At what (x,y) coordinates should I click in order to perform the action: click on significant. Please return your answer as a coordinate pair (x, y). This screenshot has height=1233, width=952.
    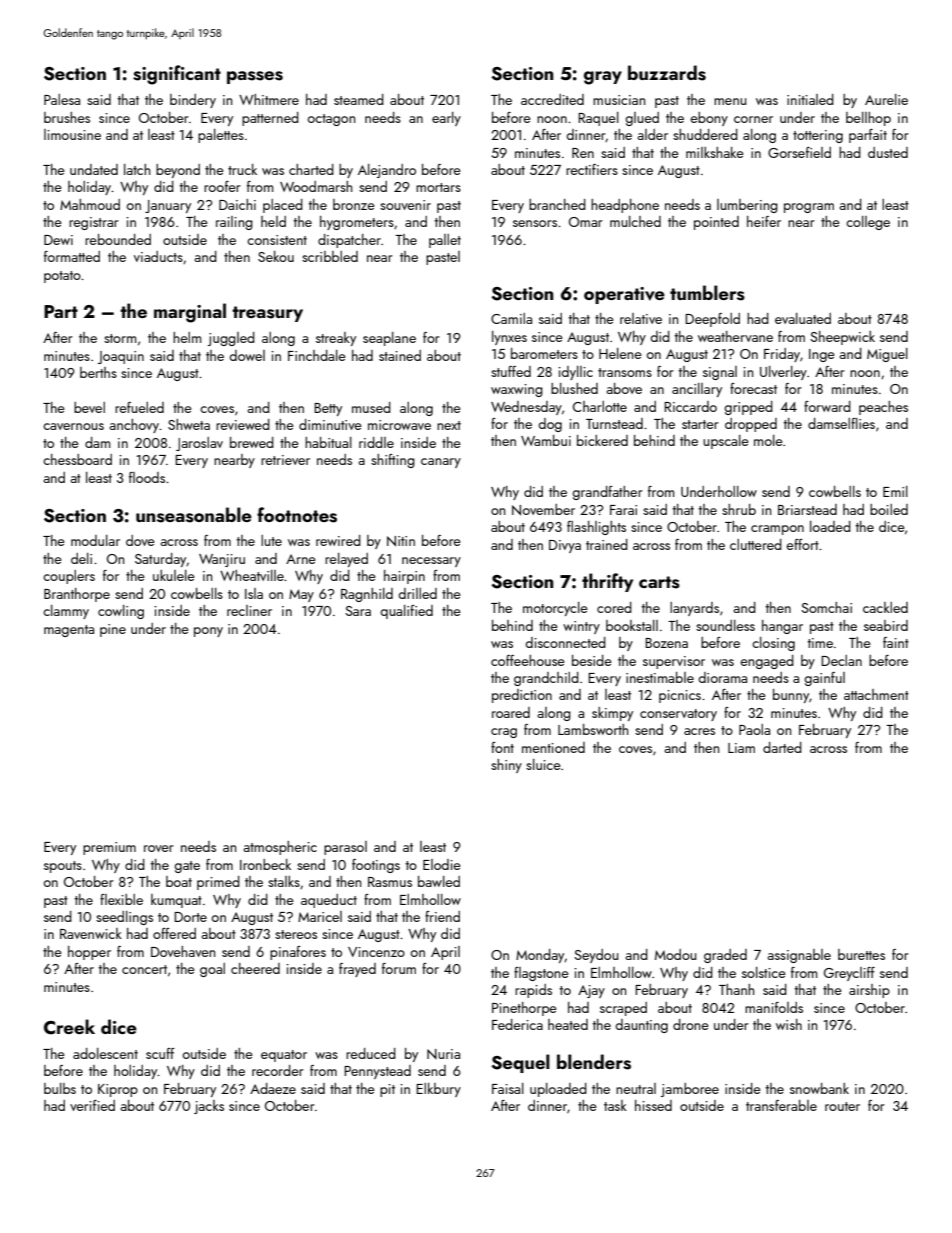
    Looking at the image, I should click on (177, 75).
